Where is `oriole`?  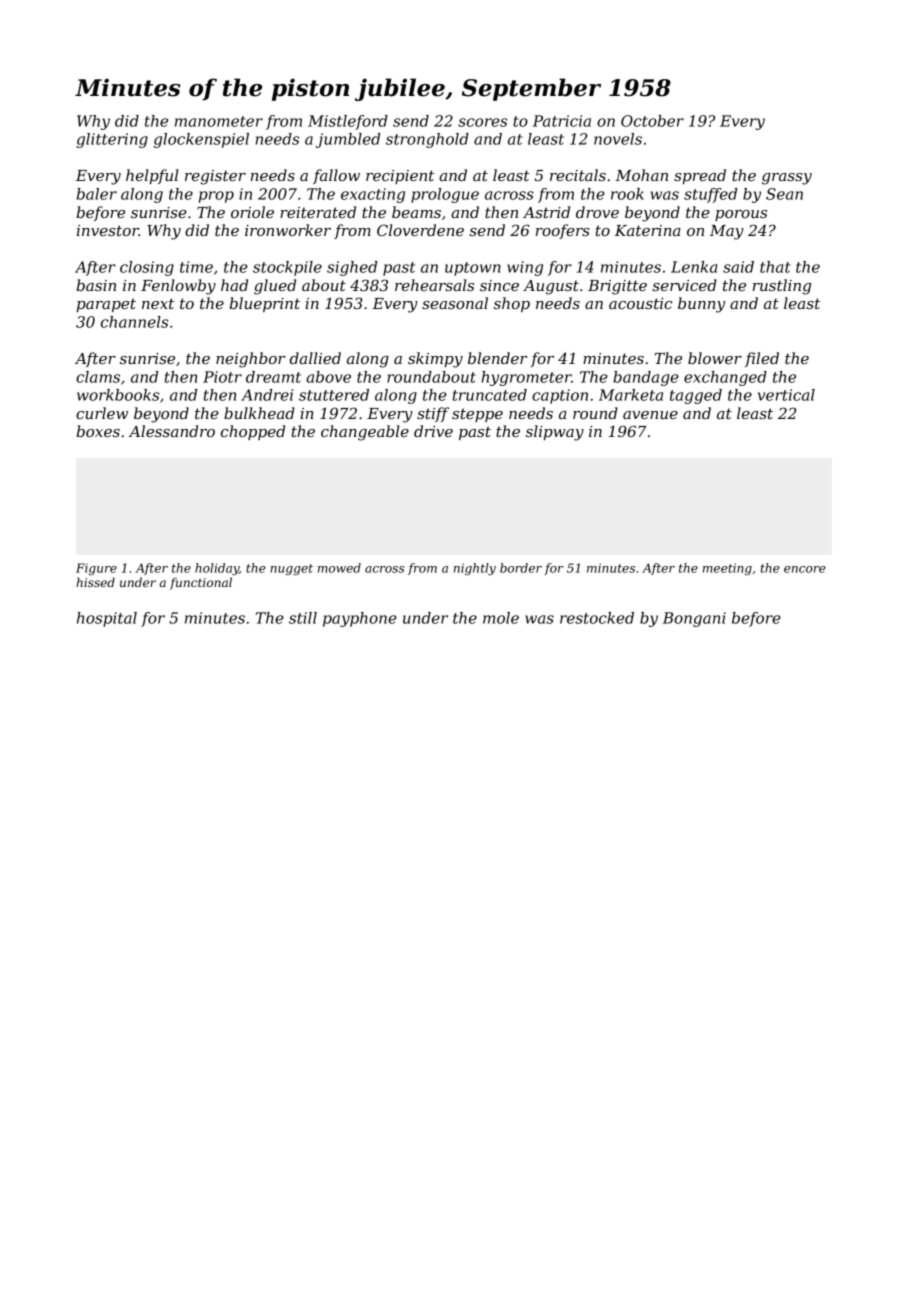
oriole is located at coordinates (252, 212).
